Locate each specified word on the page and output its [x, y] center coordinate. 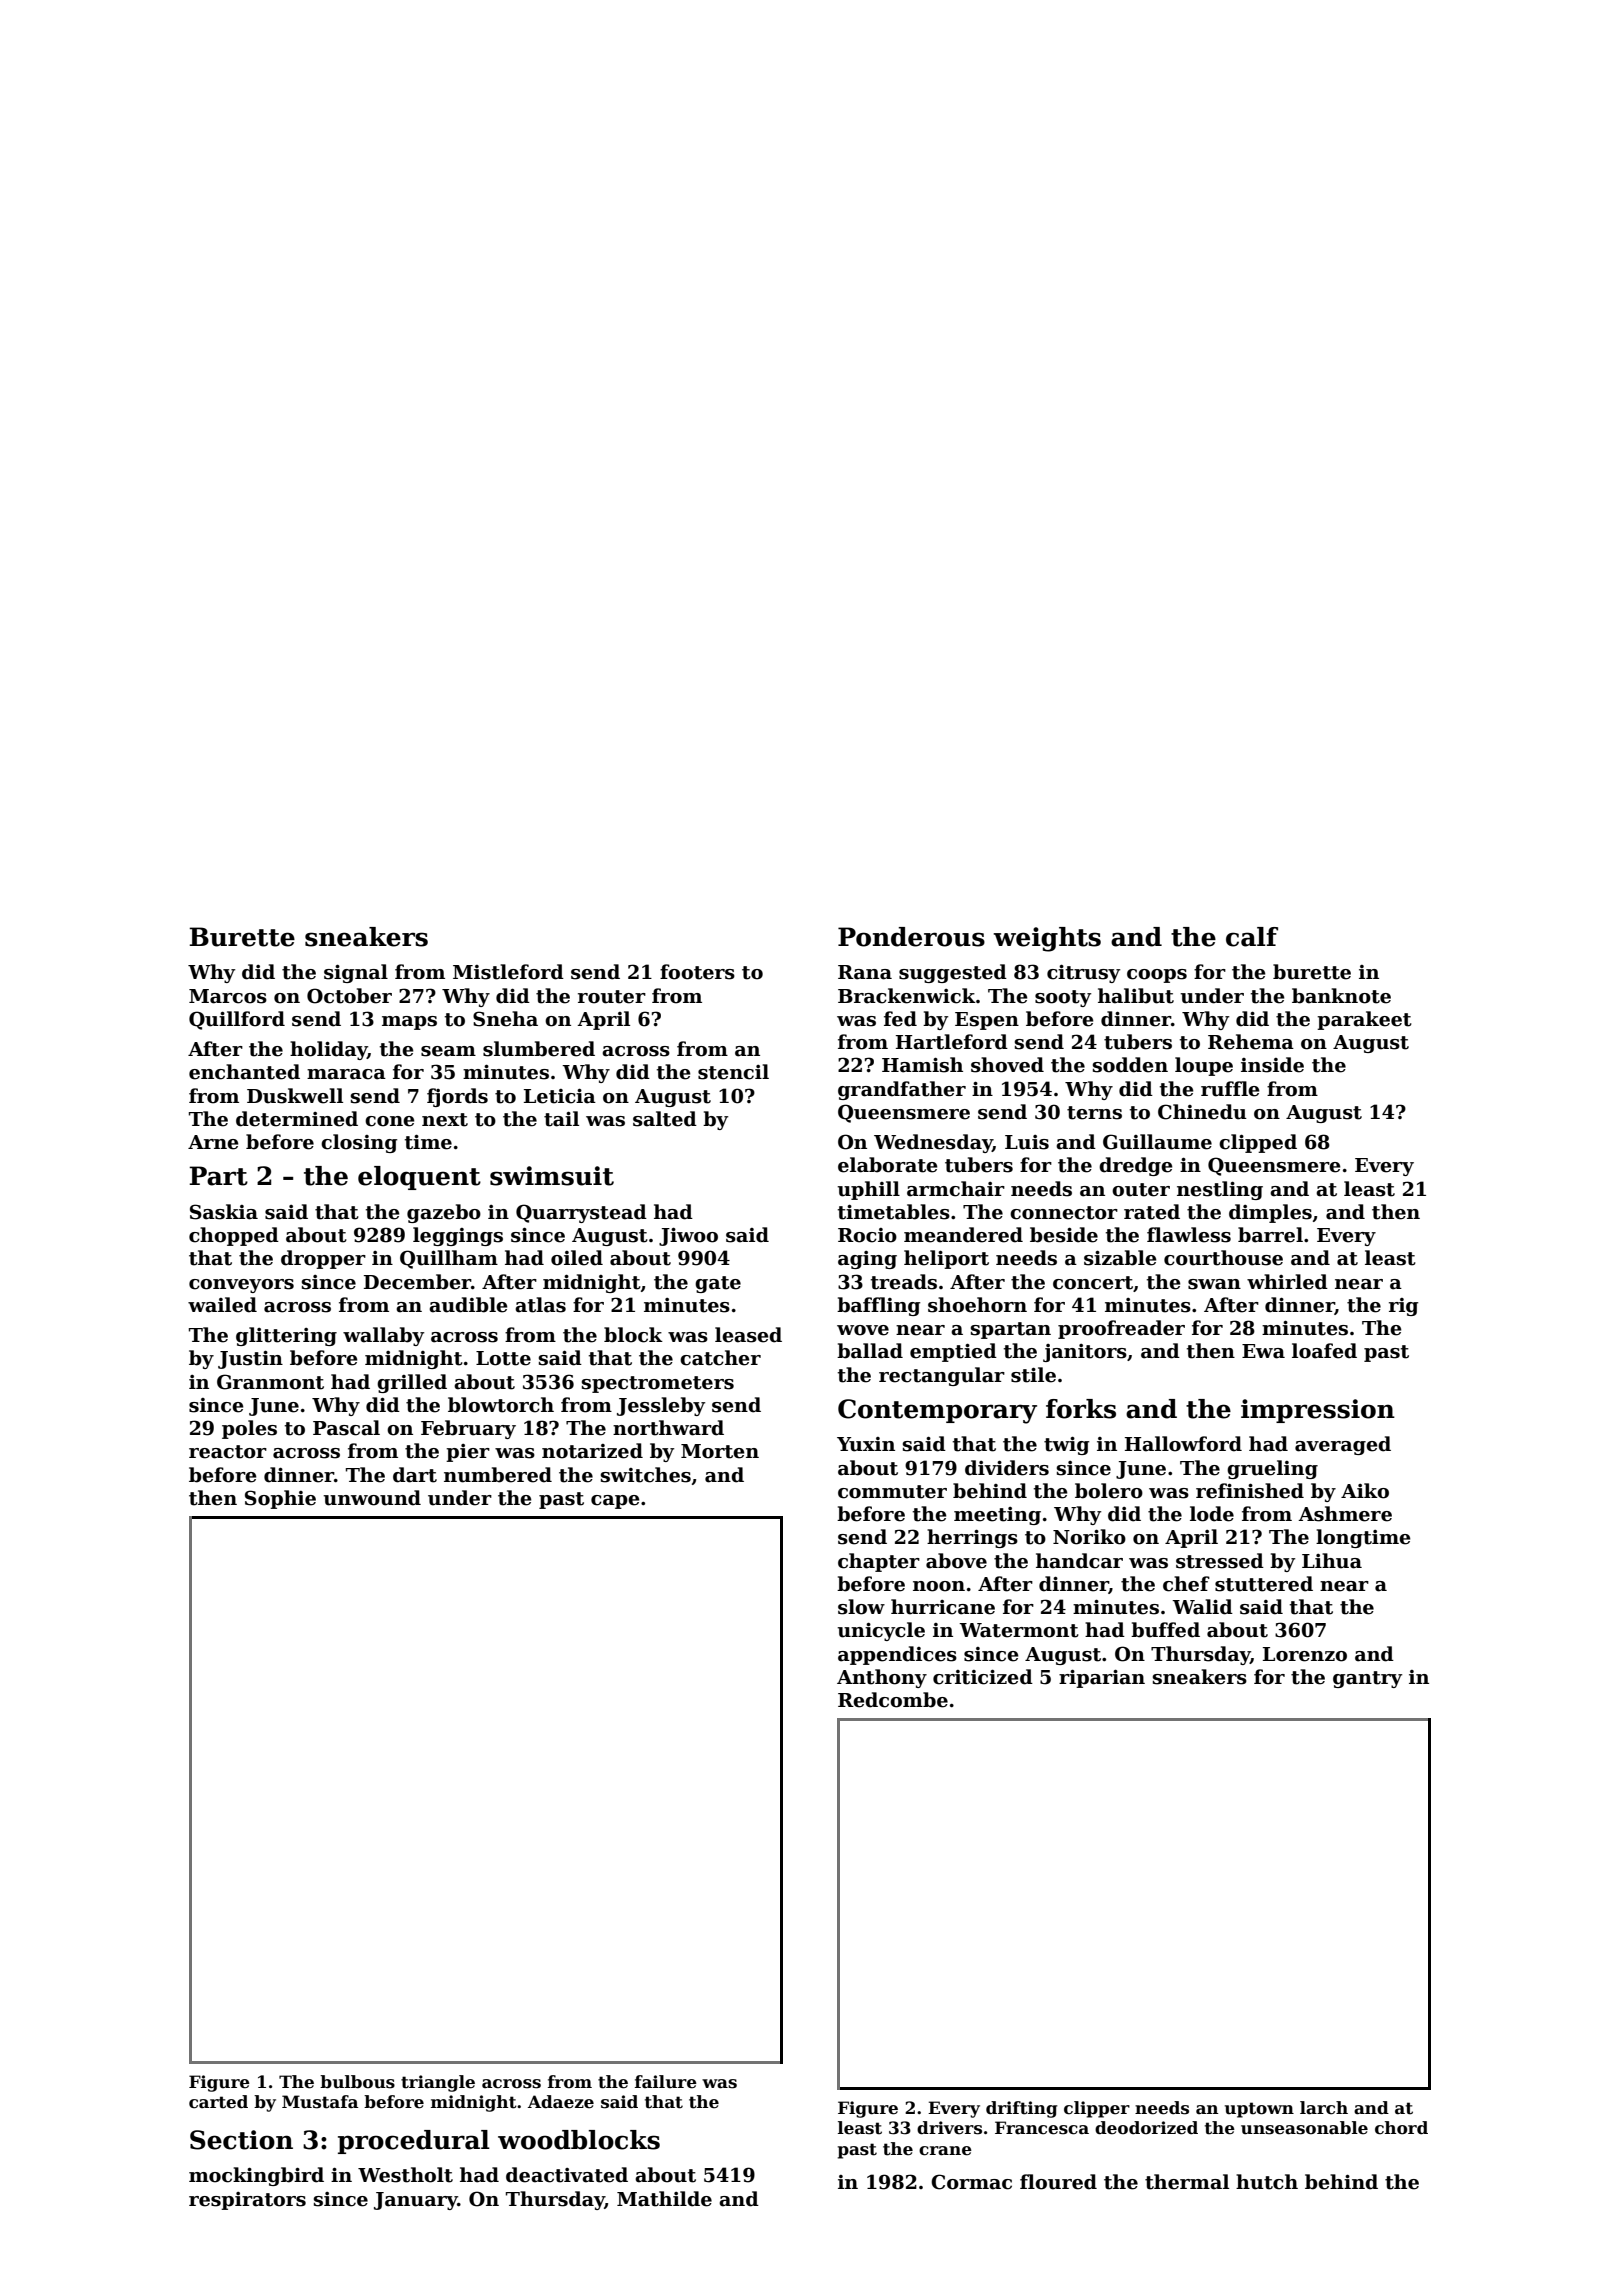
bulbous [357, 2082]
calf [1252, 937]
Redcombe [893, 1700]
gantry [1367, 1679]
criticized [983, 1677]
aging [867, 1260]
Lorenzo [1305, 1654]
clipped [1258, 1143]
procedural [414, 2142]
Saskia [224, 1212]
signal [356, 973]
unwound [372, 1498]
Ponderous [911, 937]
